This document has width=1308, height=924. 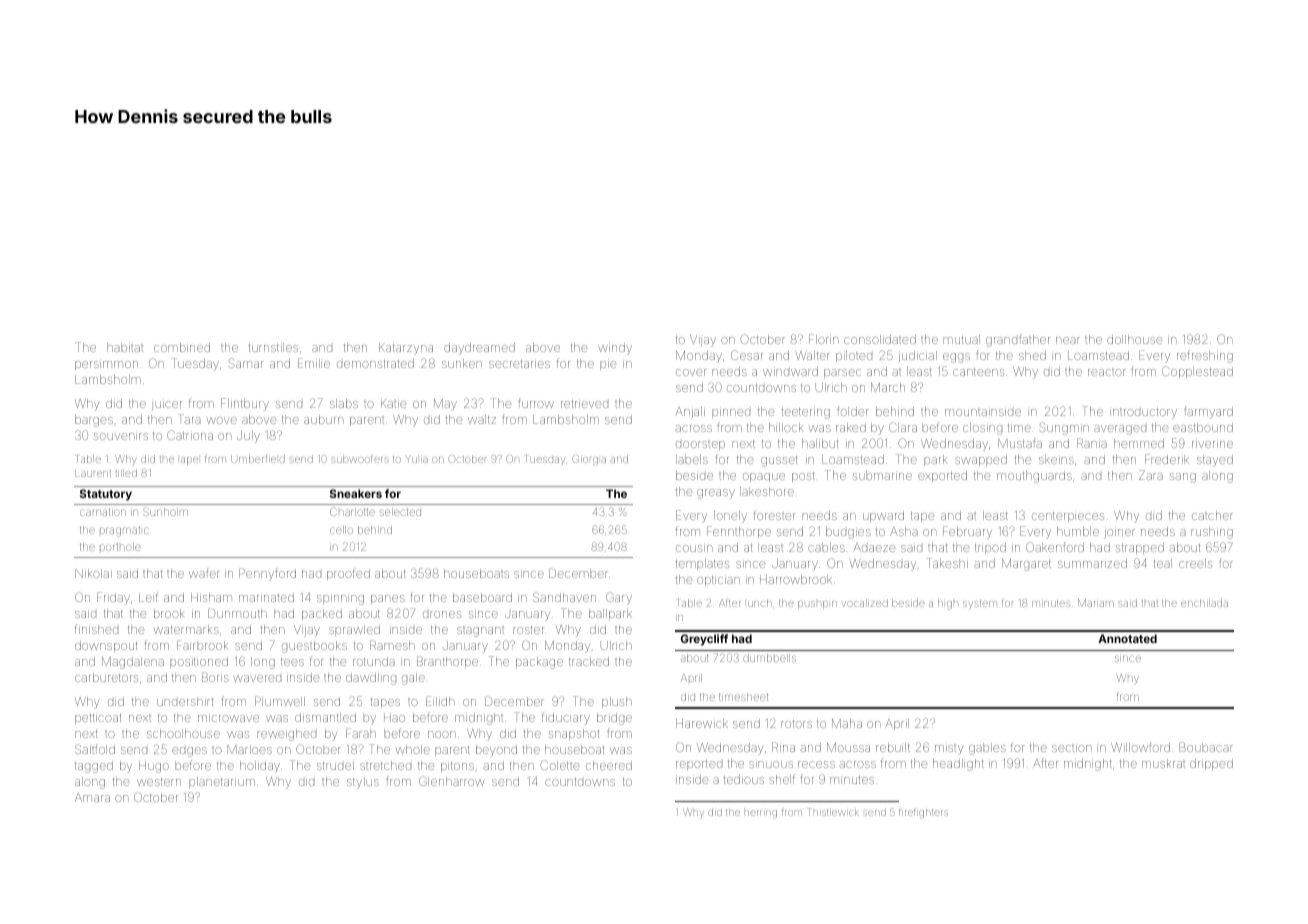 I want to click on planetarium, so click(x=222, y=782).
